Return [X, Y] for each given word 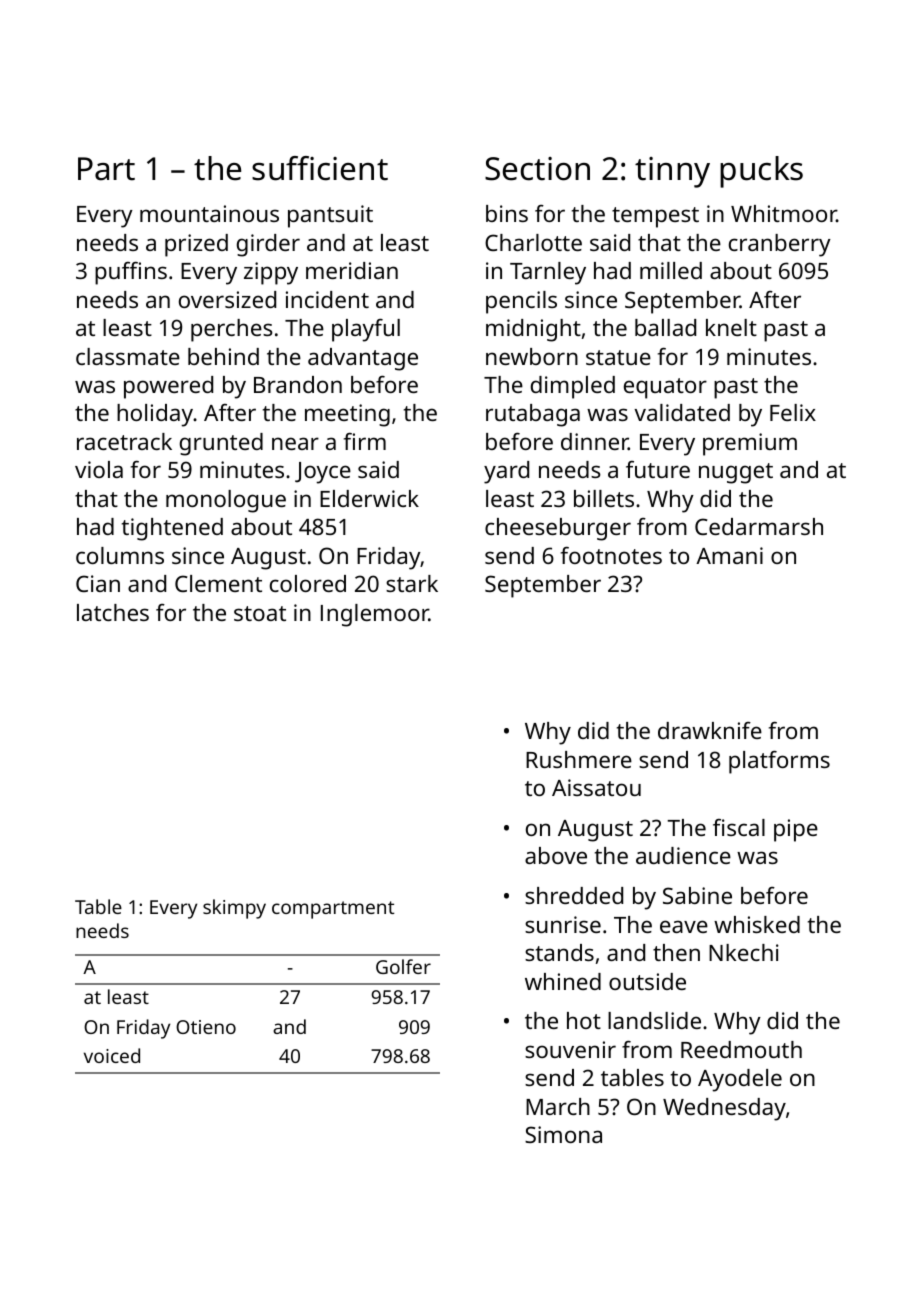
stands [559, 952]
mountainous [209, 213]
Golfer [403, 966]
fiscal [739, 827]
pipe [796, 830]
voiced [112, 1055]
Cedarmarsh [759, 526]
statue [618, 357]
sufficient [320, 168]
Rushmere [579, 759]
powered [168, 387]
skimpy [234, 909]
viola [99, 469]
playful [366, 330]
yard [506, 472]
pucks [761, 172]
